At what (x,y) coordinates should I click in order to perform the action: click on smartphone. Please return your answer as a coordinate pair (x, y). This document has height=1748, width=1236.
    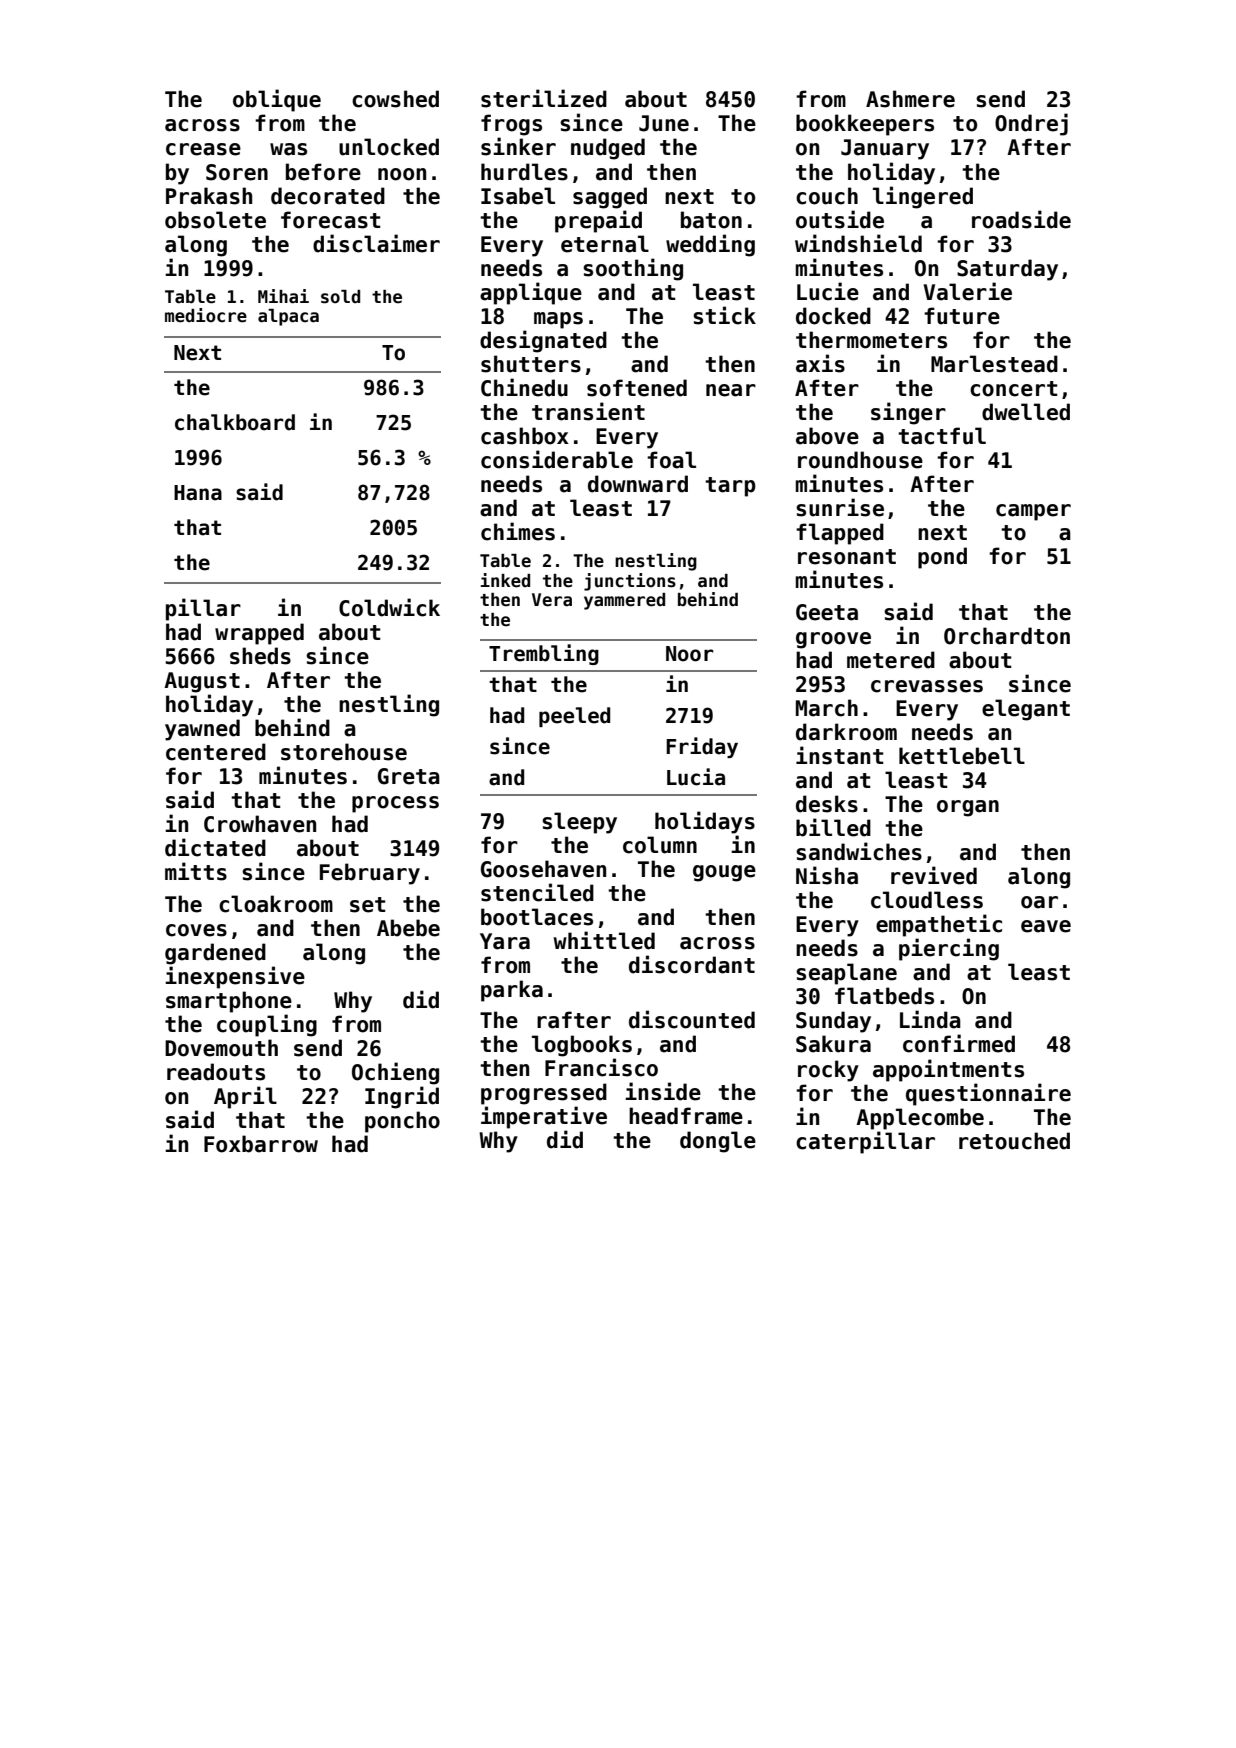
    Looking at the image, I should click on (229, 1002).
